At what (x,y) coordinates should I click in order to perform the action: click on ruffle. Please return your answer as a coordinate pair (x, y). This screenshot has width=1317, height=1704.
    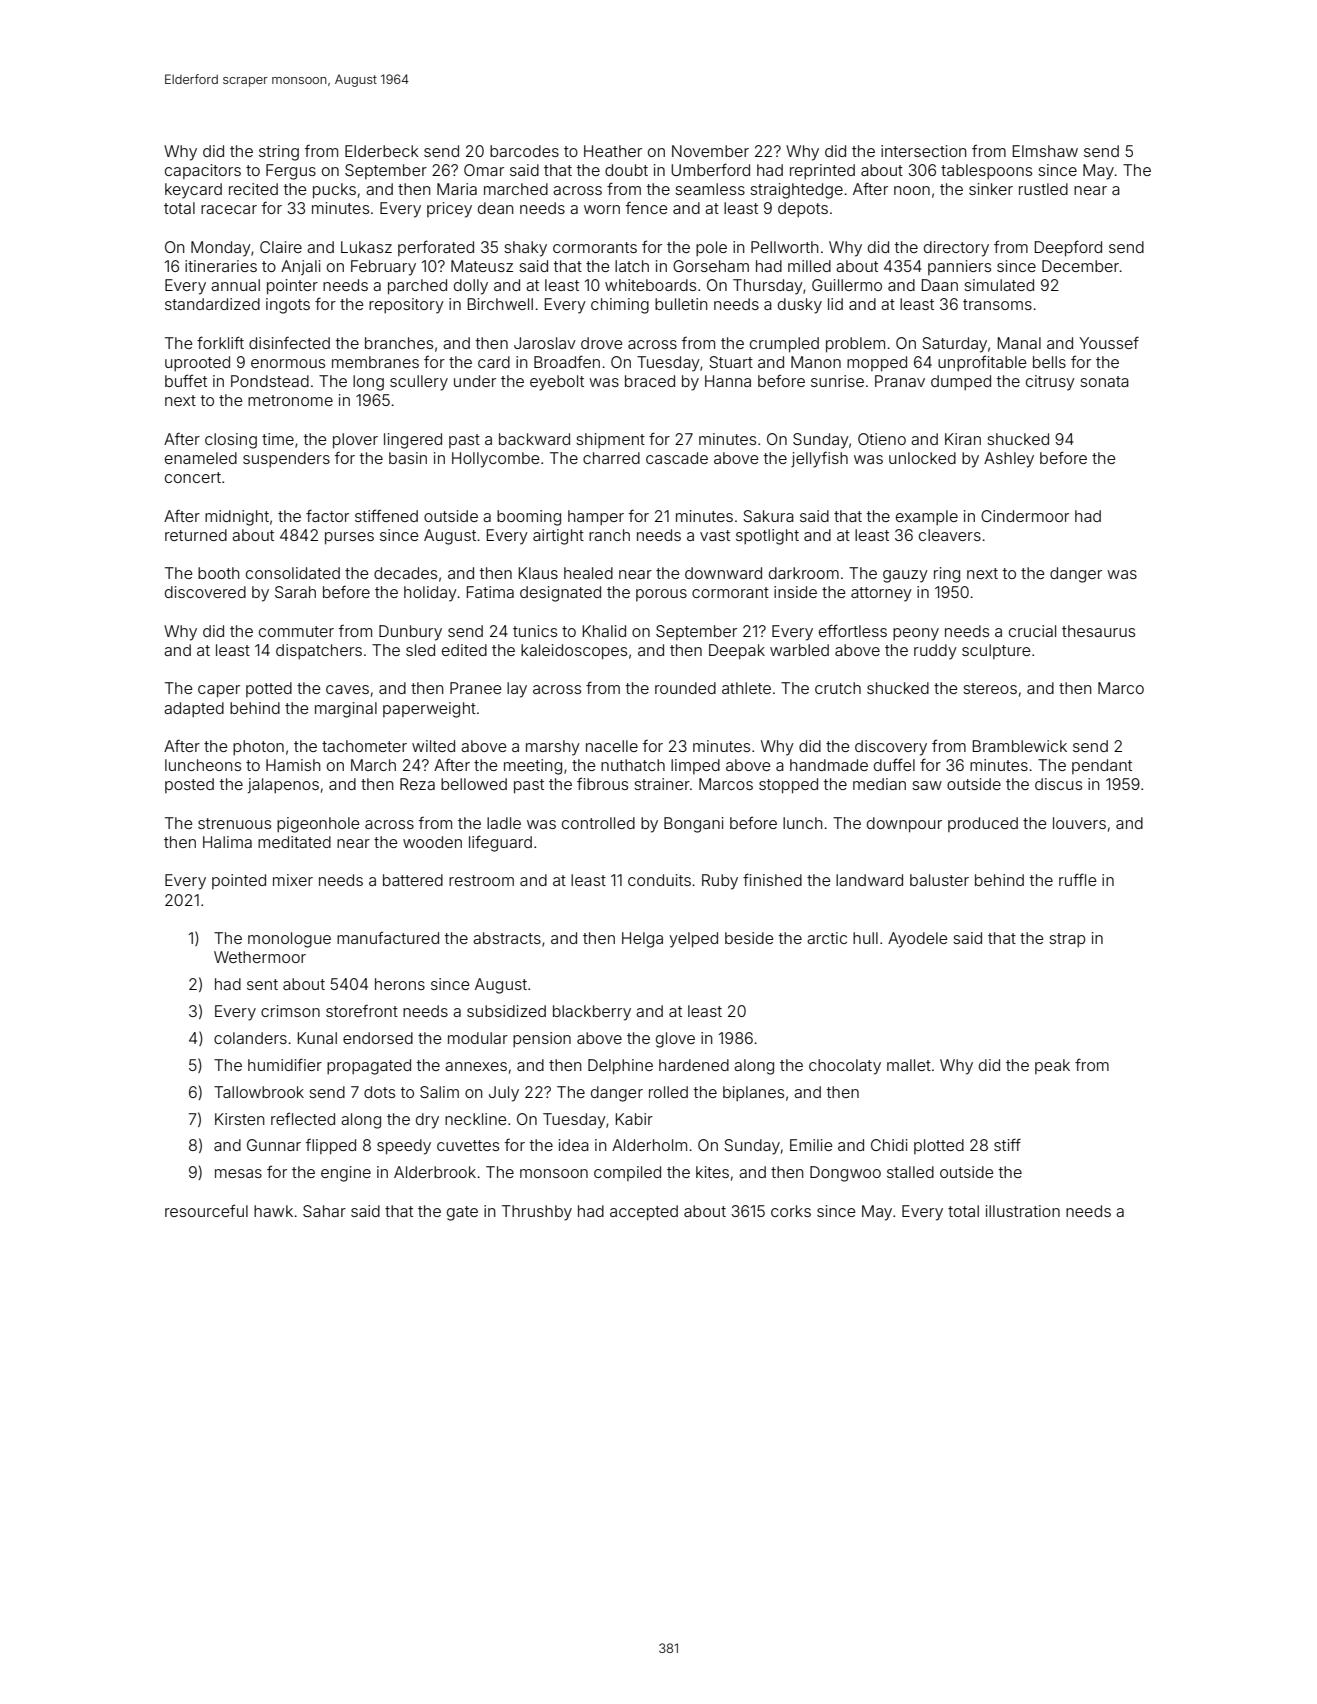
    Looking at the image, I should click on (1077, 879).
